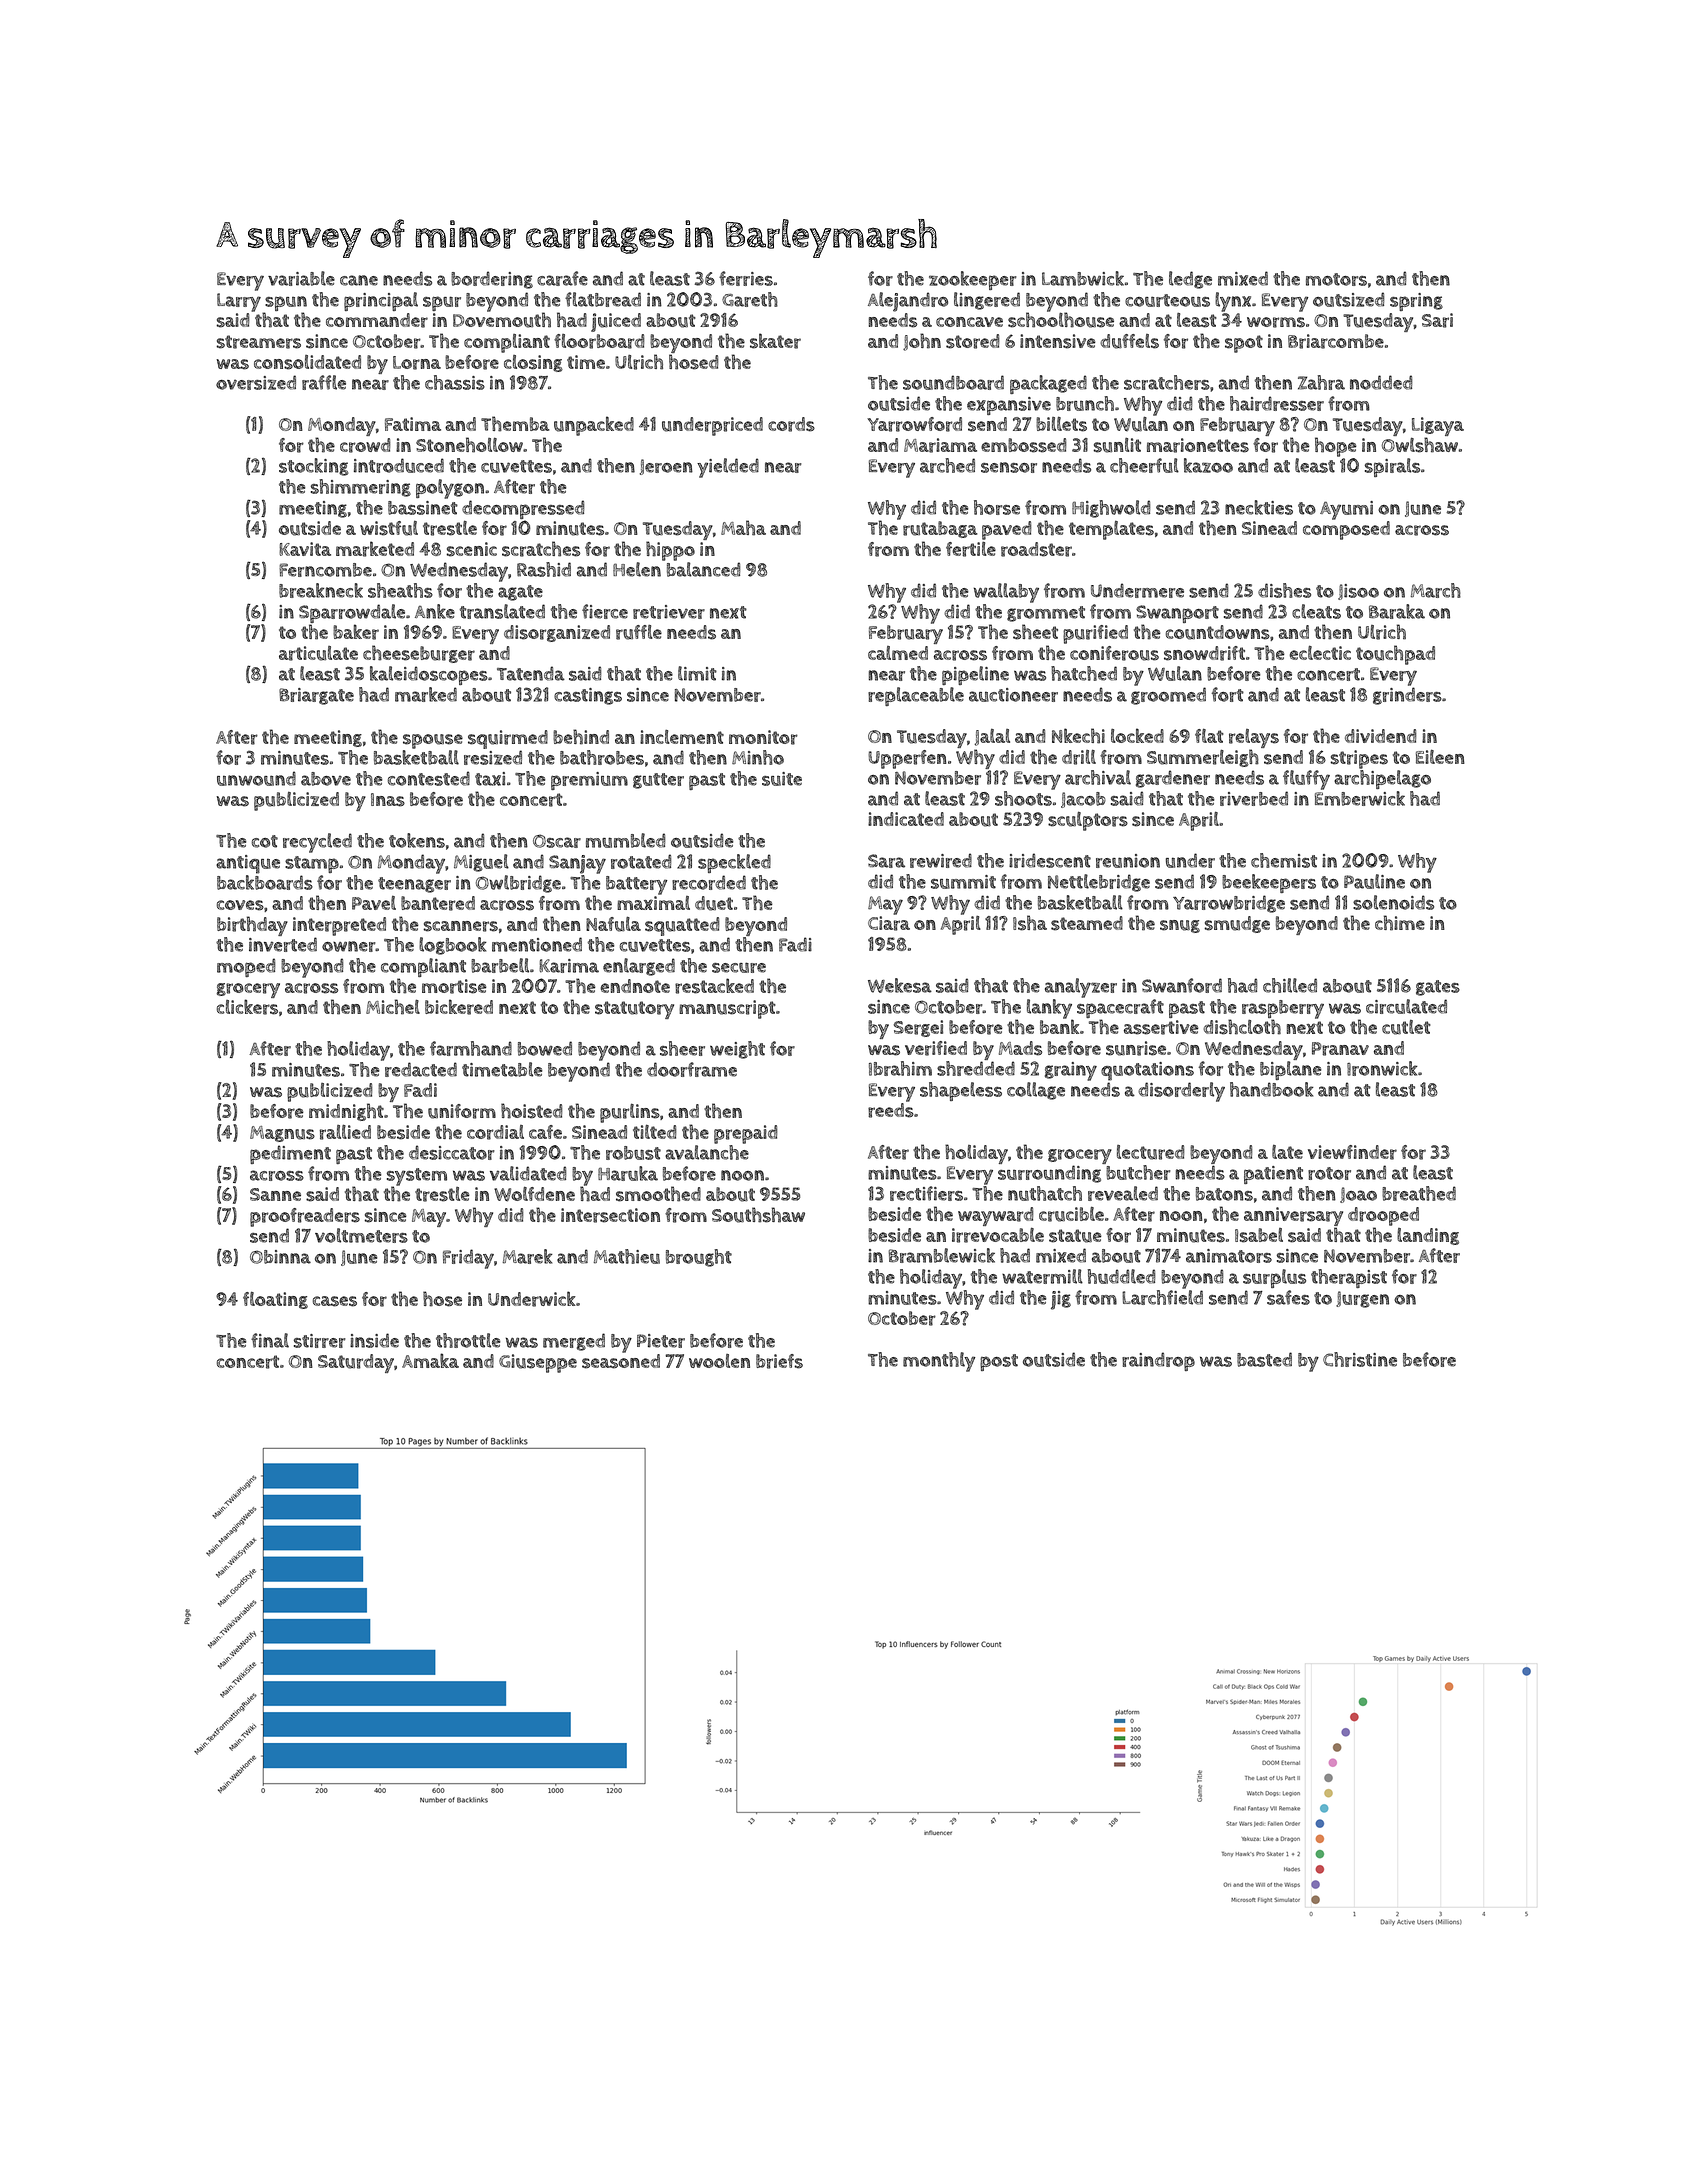 Image resolution: width=1683 pixels, height=2178 pixels. Describe the element at coordinates (661, 1341) in the screenshot. I see `Pieter` at that location.
